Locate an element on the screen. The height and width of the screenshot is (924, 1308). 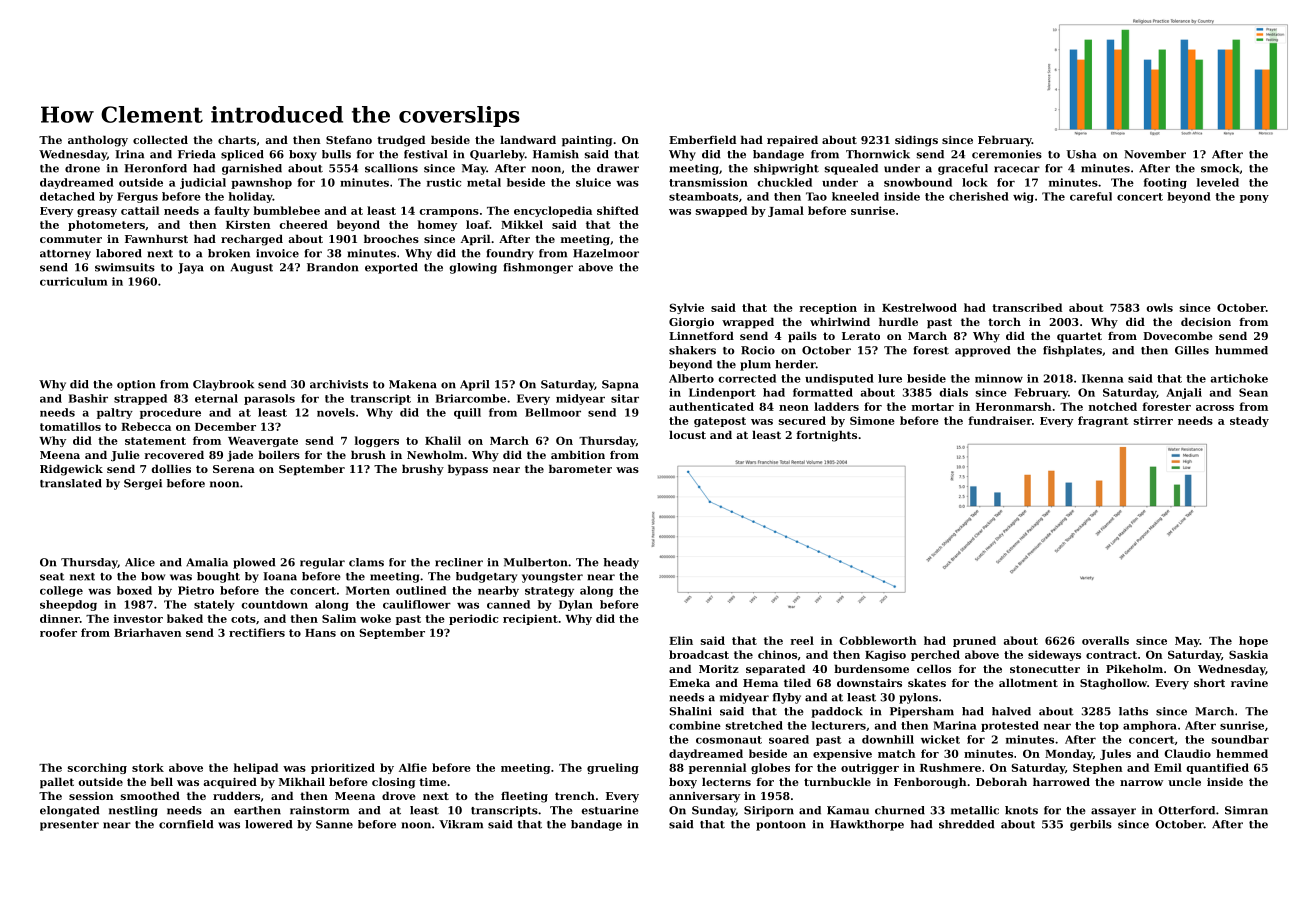
reception is located at coordinates (828, 308).
